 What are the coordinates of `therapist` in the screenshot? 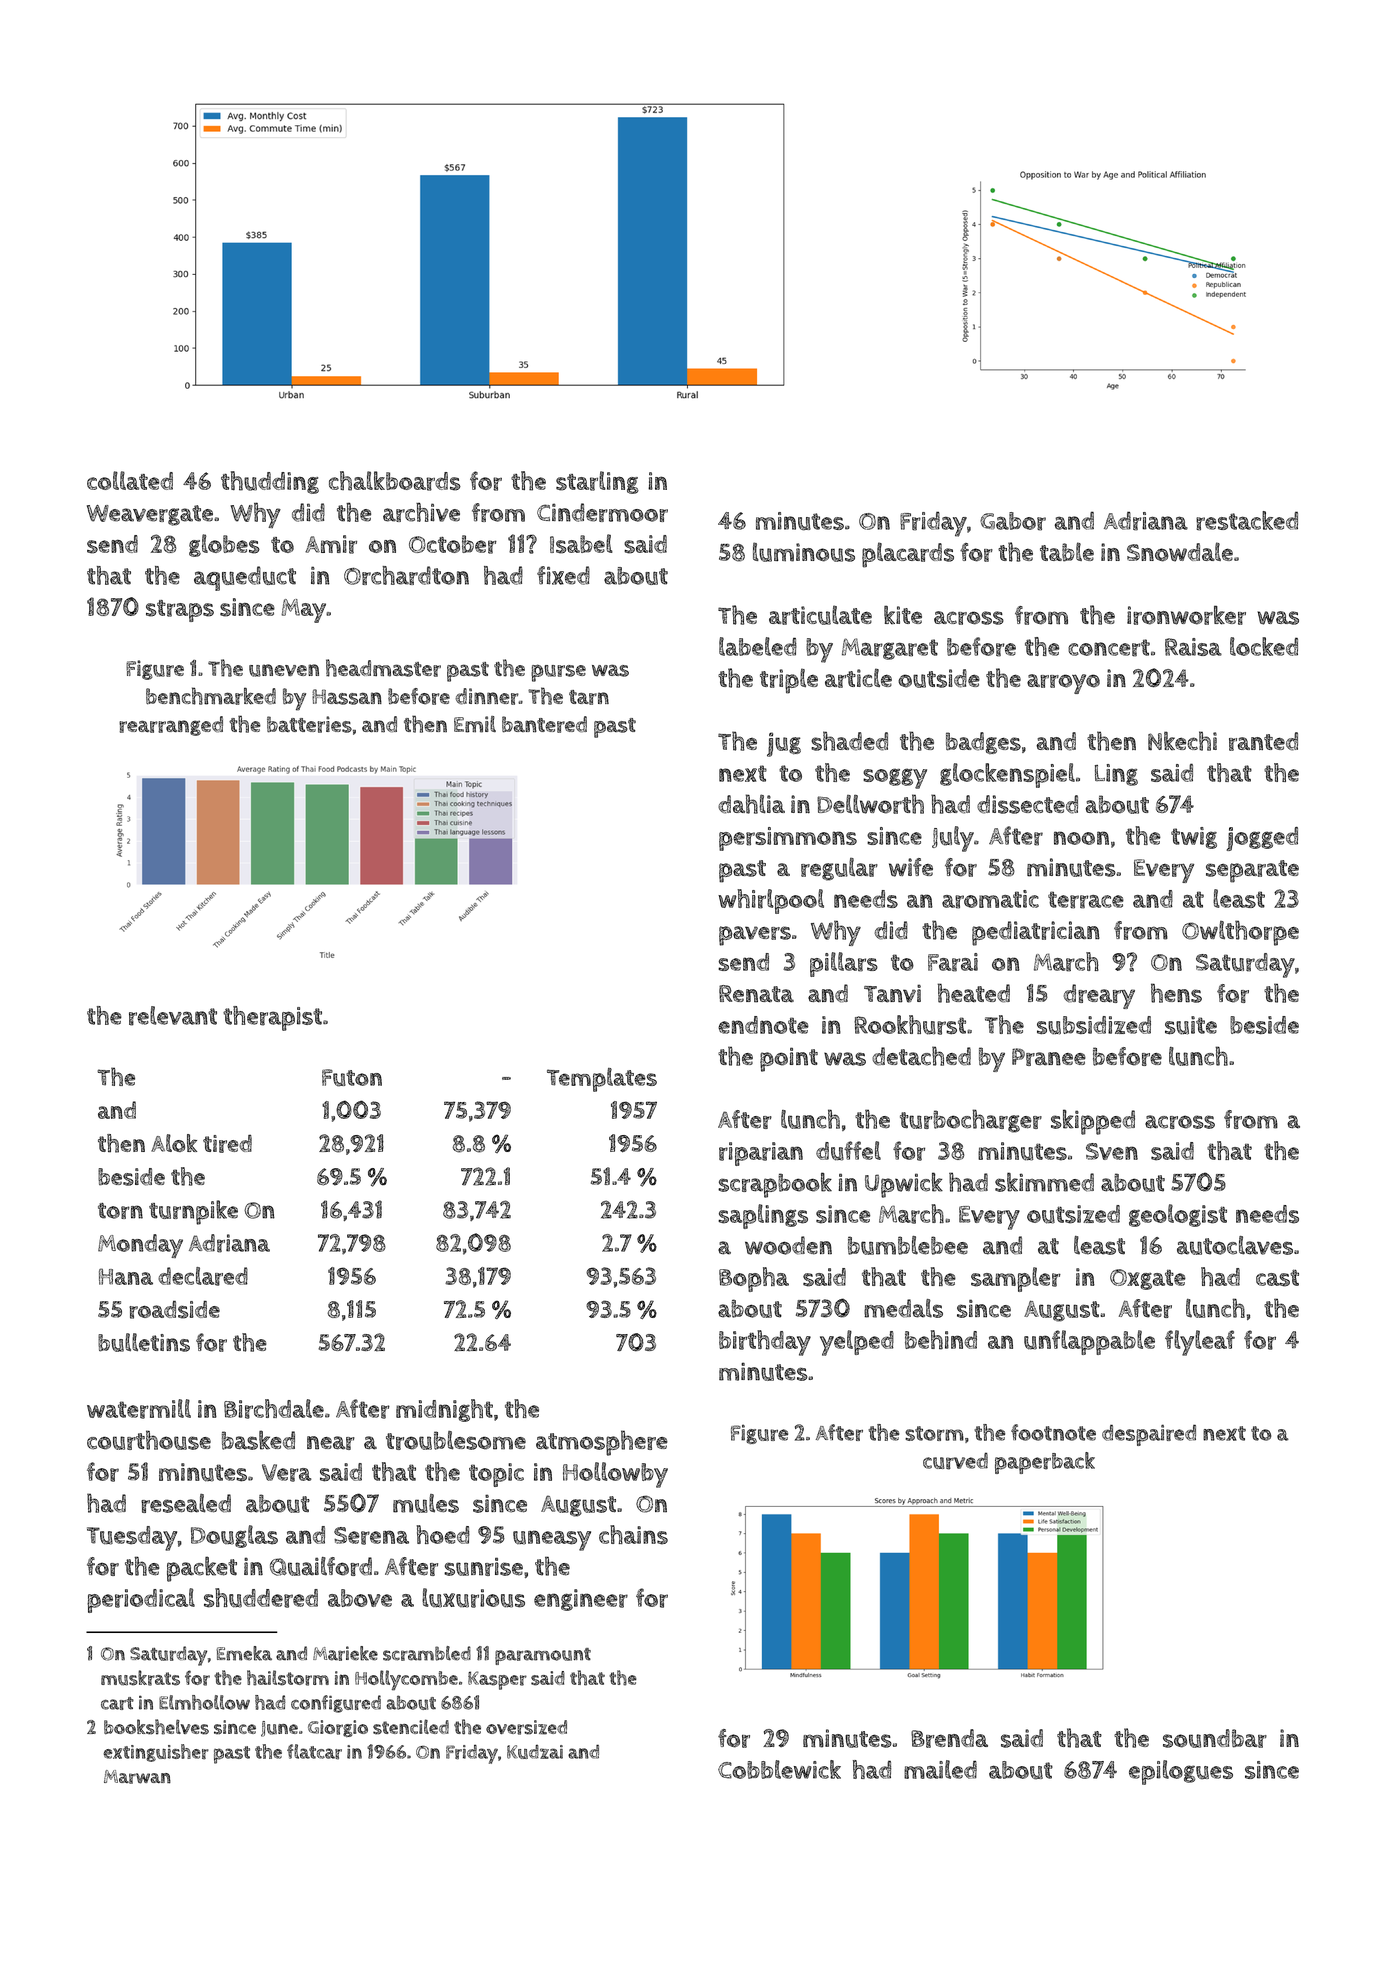 It's located at (272, 1018).
